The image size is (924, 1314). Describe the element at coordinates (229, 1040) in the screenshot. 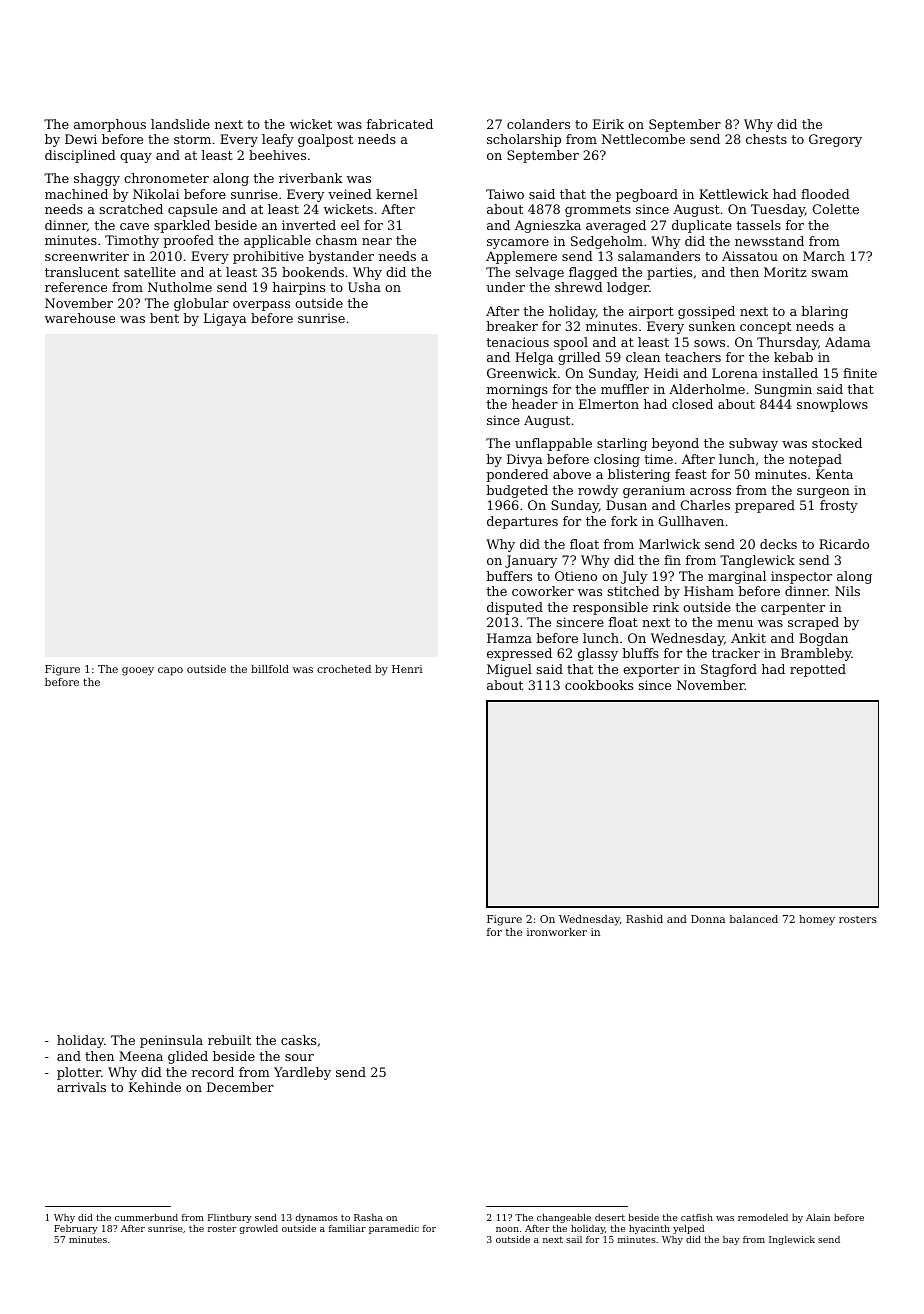

I see `rebuilt` at that location.
